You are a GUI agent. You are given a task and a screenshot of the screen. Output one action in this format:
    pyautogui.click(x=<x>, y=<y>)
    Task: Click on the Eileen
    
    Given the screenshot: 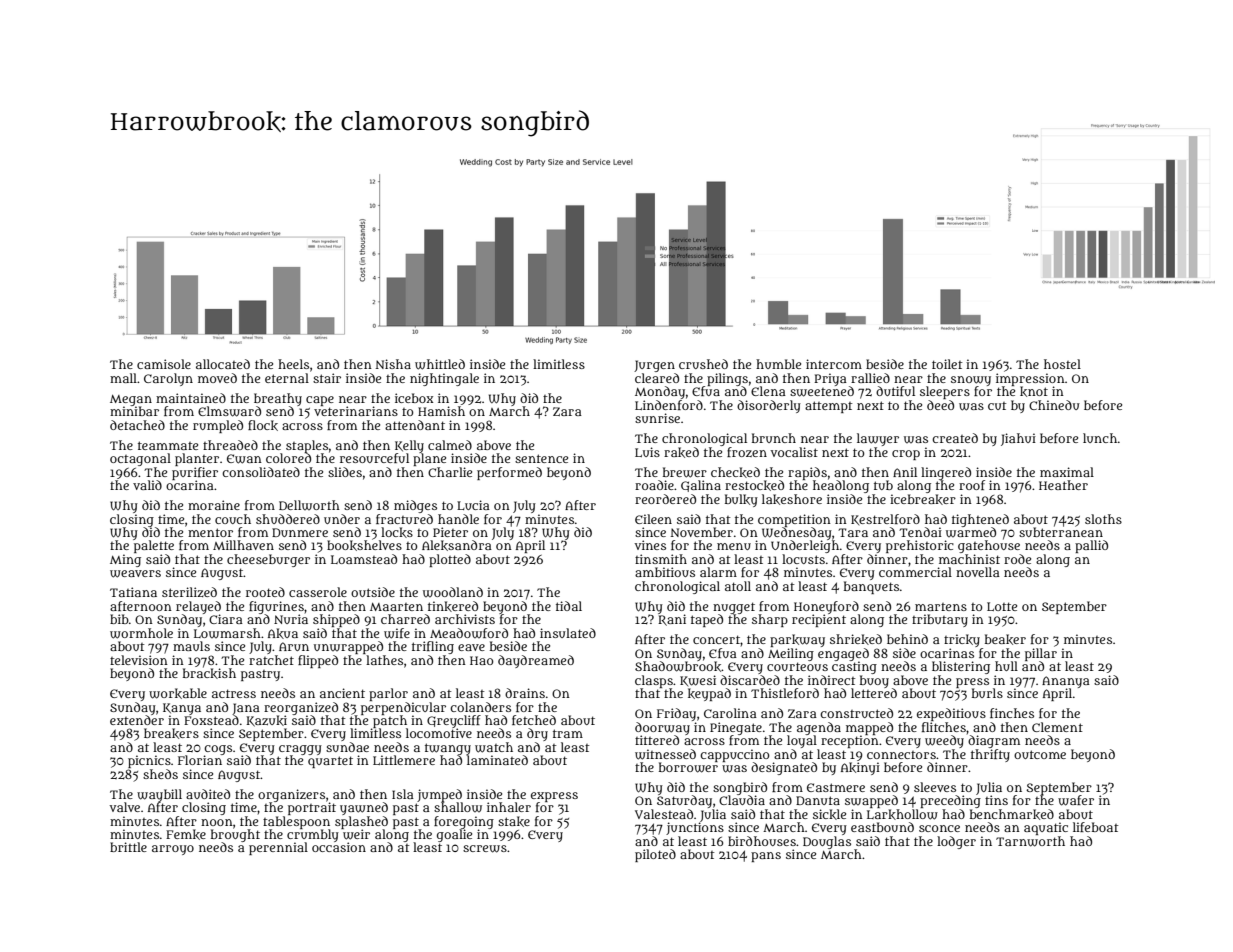 What is the action you would take?
    pyautogui.click(x=653, y=519)
